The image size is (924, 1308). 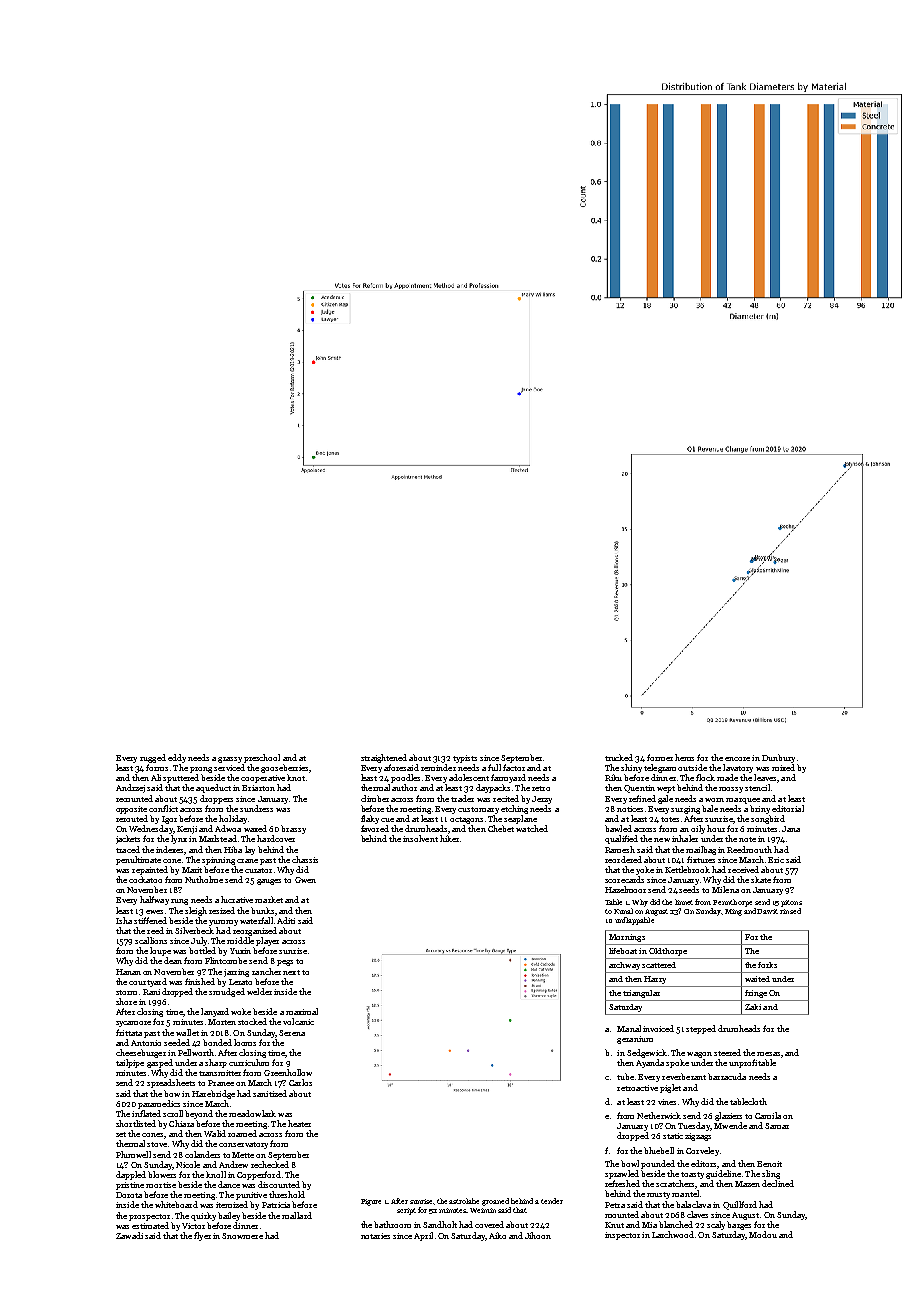 What do you see at coordinates (783, 767) in the screenshot?
I see `mixed` at bounding box center [783, 767].
